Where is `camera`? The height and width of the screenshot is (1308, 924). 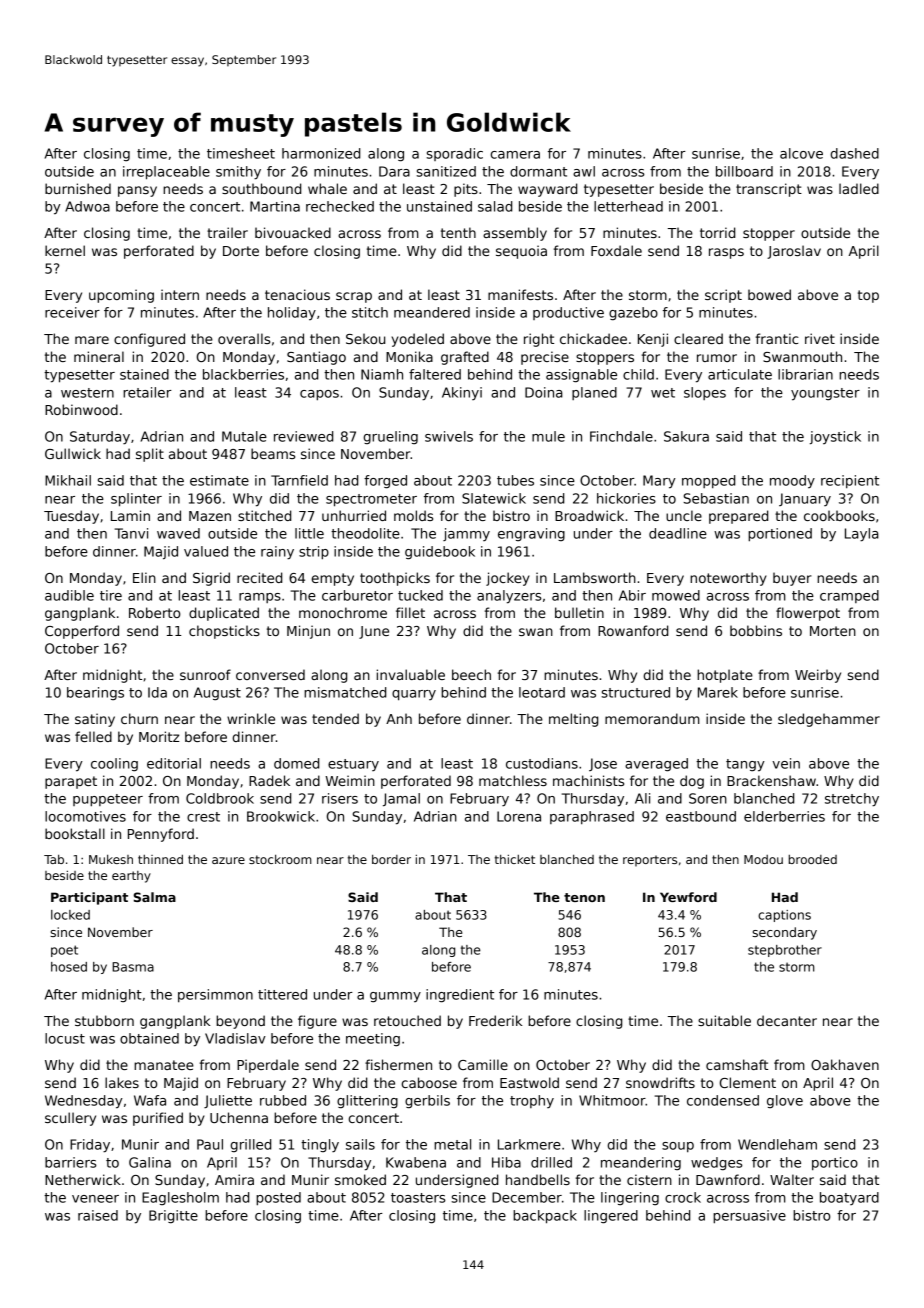
camera is located at coordinates (515, 155).
